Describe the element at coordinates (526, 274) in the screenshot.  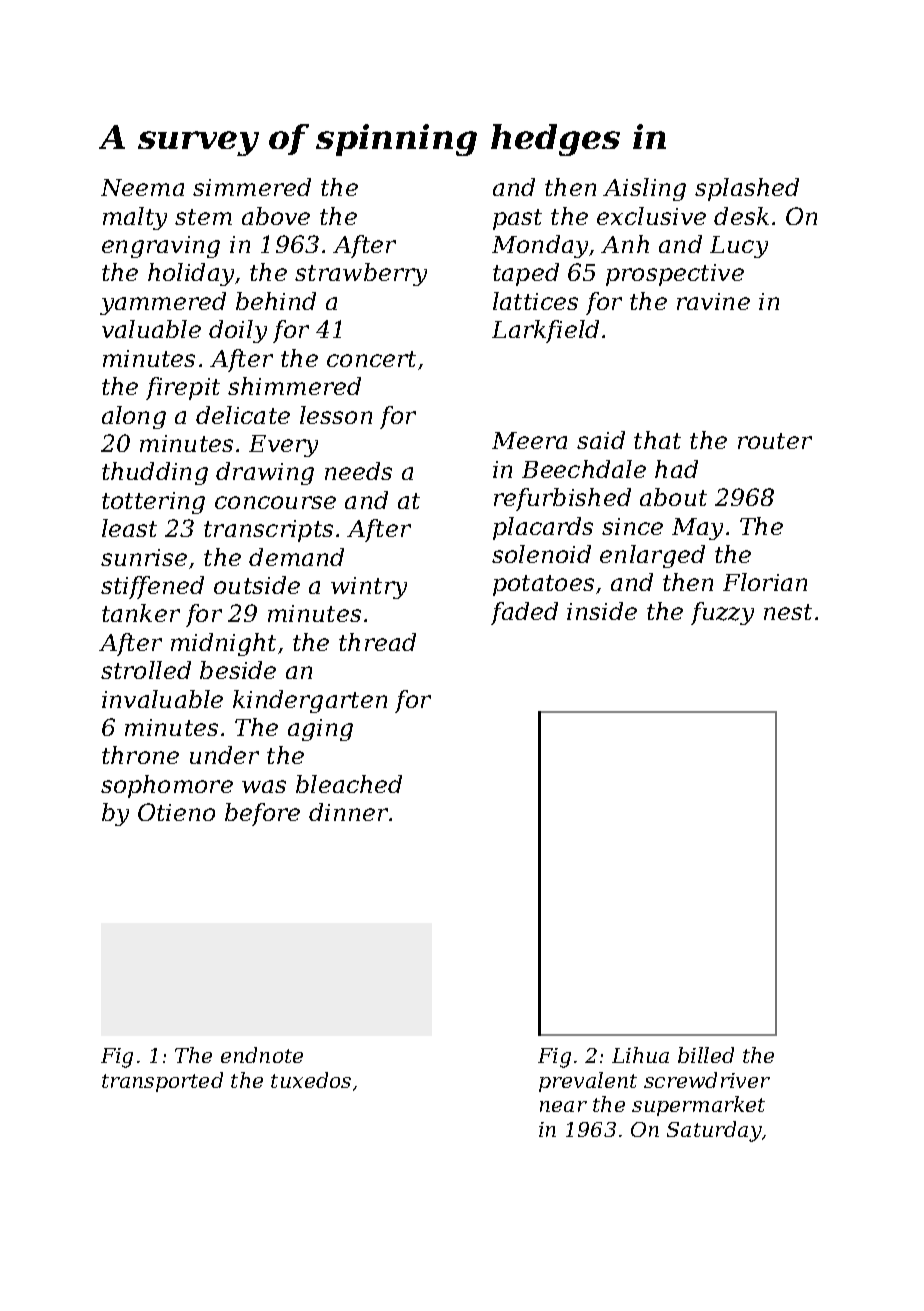
I see `taped` at that location.
